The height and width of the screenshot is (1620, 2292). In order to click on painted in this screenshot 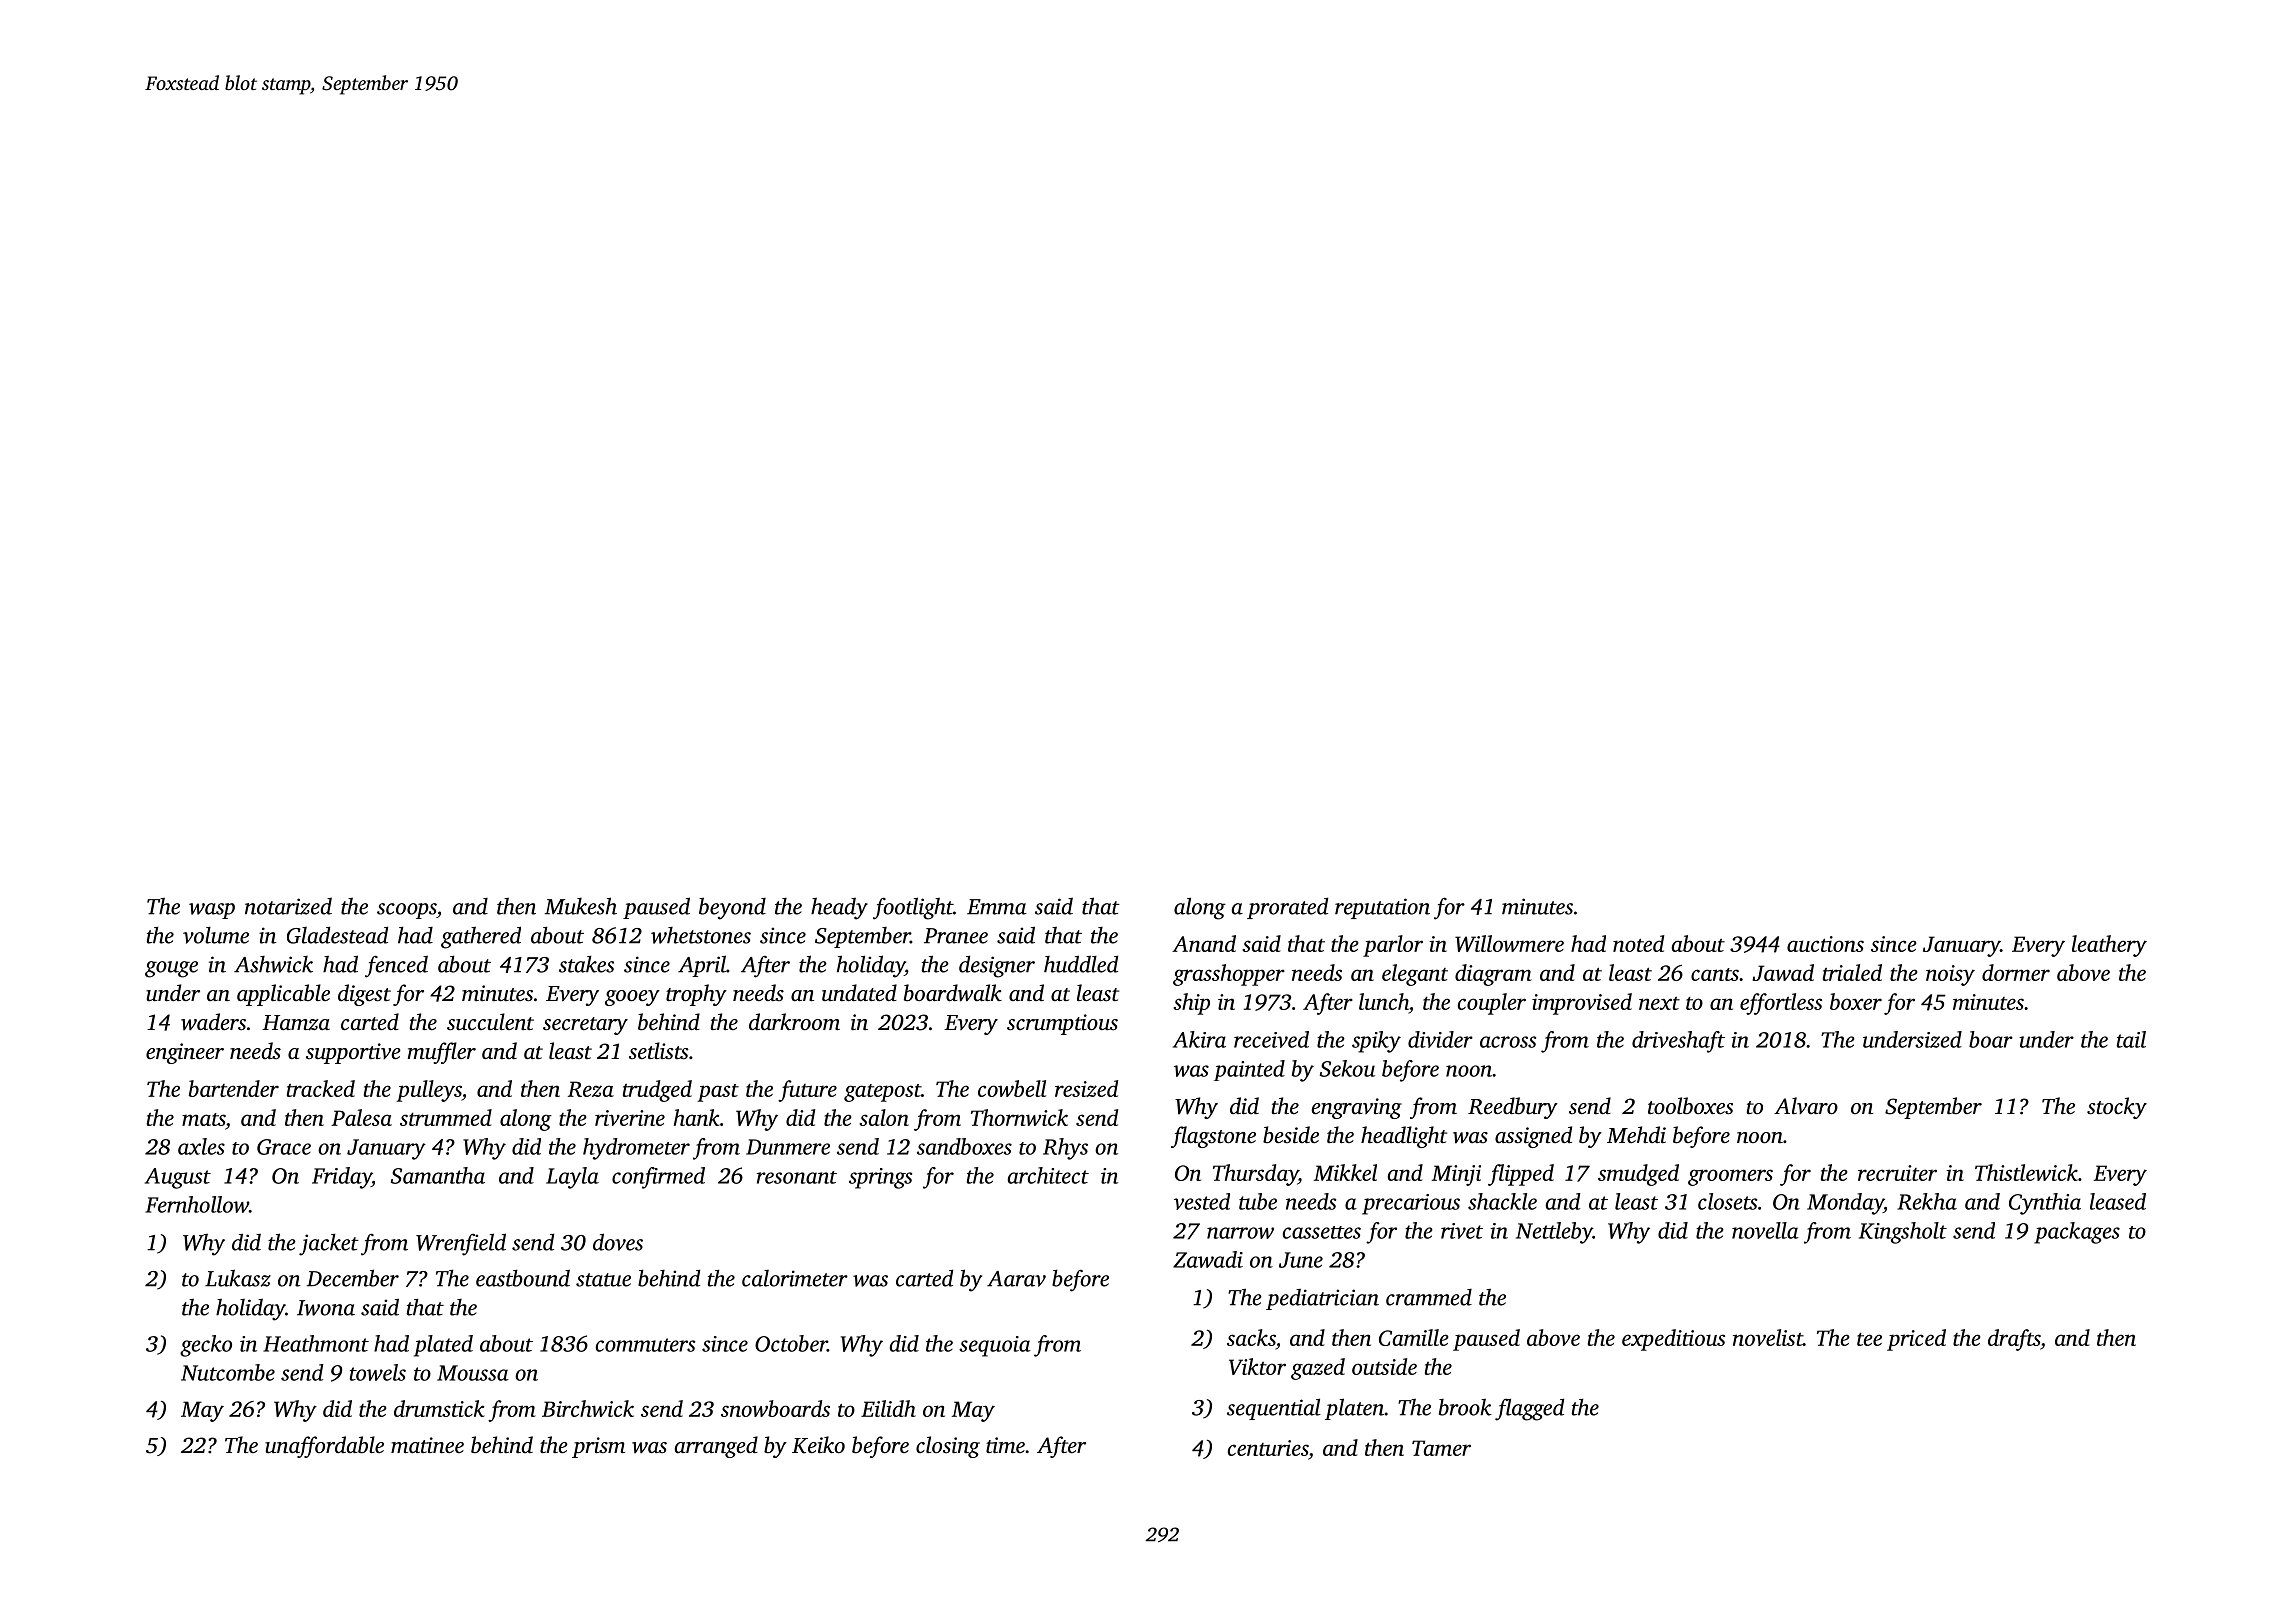, I will do `click(1249, 1070)`.
